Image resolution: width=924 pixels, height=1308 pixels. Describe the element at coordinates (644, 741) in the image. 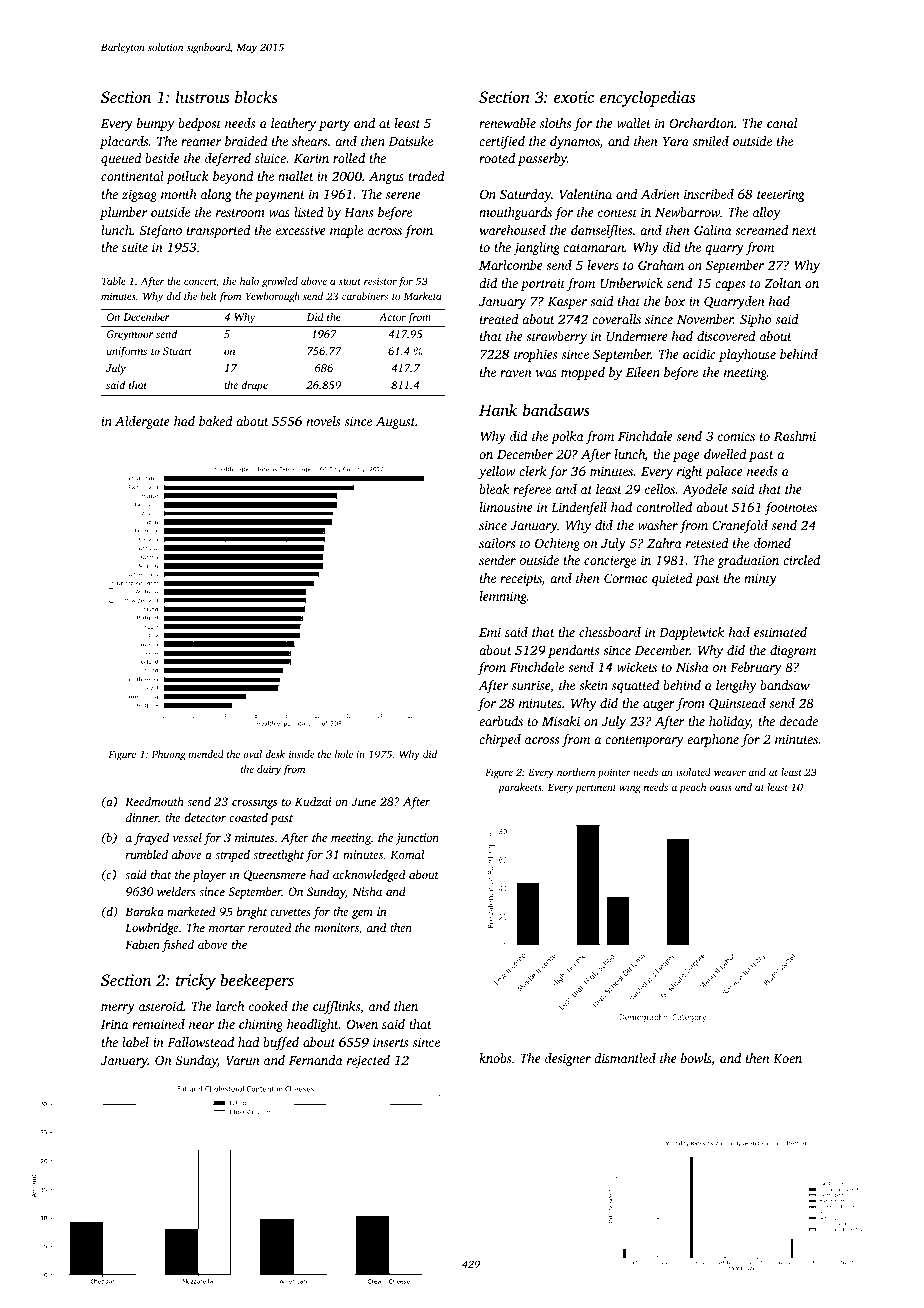

I see `contemporary` at that location.
